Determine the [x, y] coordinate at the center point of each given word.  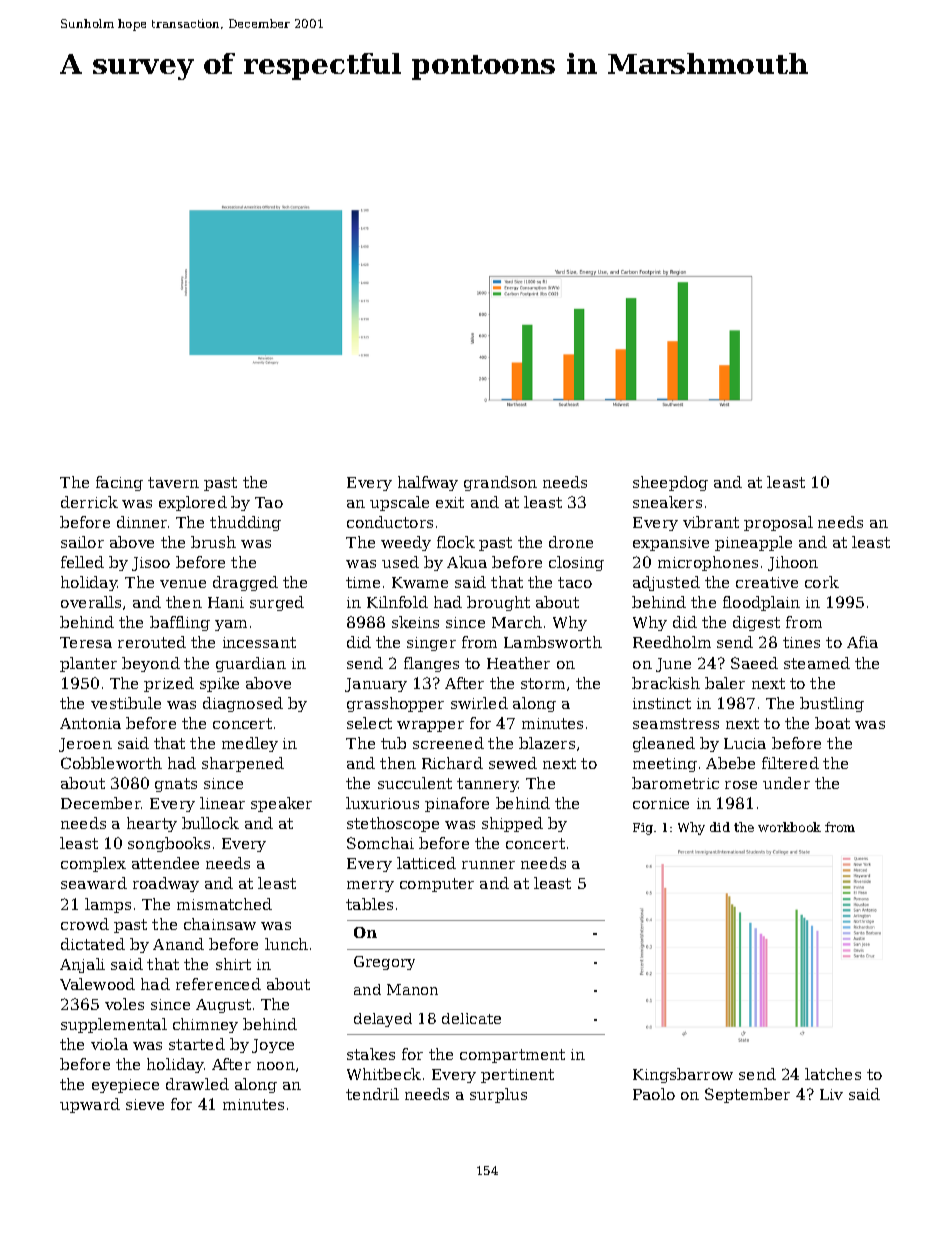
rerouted [152, 642]
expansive [671, 544]
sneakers [667, 502]
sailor [82, 542]
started [197, 1044]
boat [832, 723]
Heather [518, 663]
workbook [789, 827]
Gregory [384, 963]
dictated [93, 944]
